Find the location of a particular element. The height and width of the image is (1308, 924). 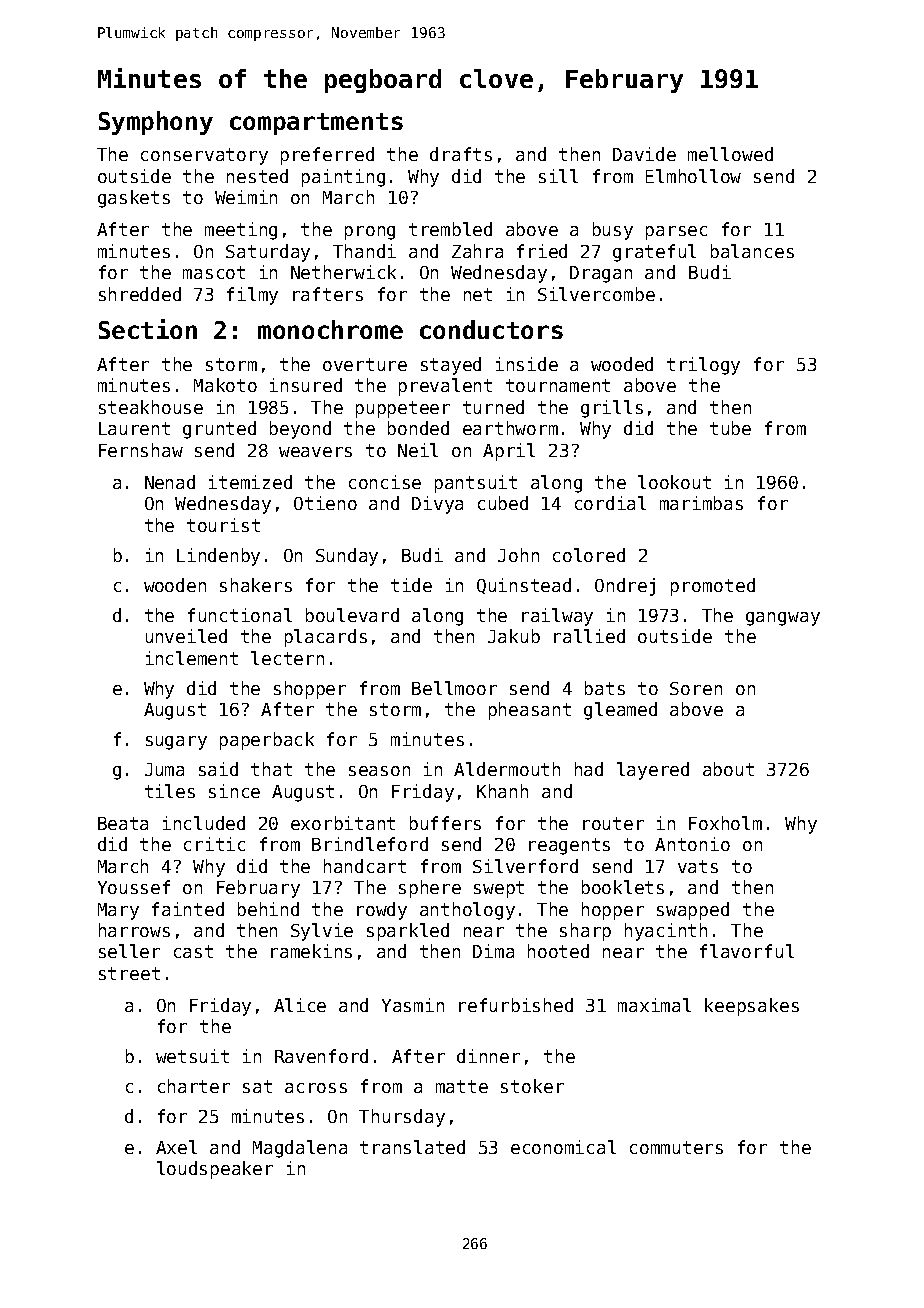

wetsuit is located at coordinates (192, 1056).
